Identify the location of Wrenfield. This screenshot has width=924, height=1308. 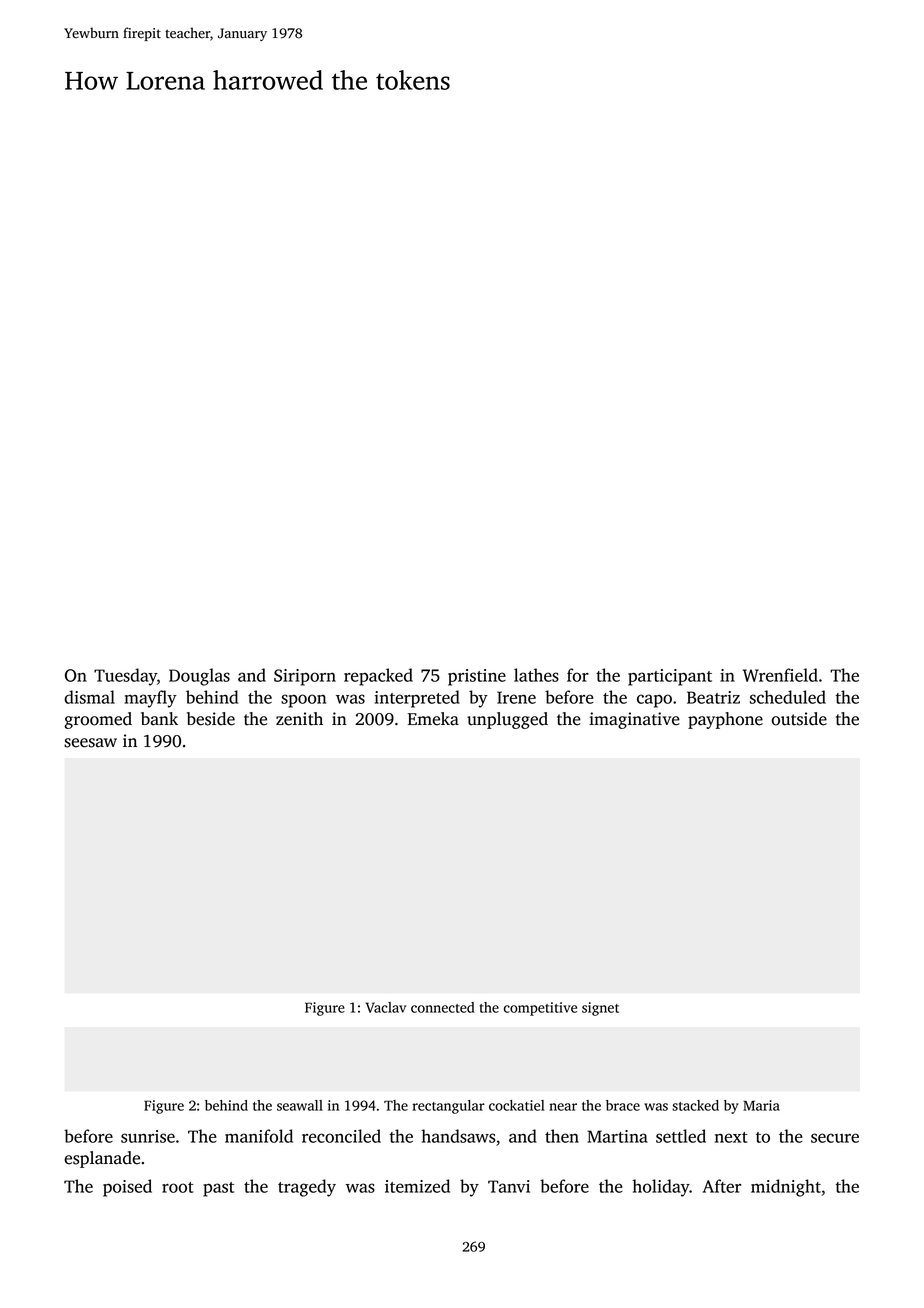
(780, 675).
